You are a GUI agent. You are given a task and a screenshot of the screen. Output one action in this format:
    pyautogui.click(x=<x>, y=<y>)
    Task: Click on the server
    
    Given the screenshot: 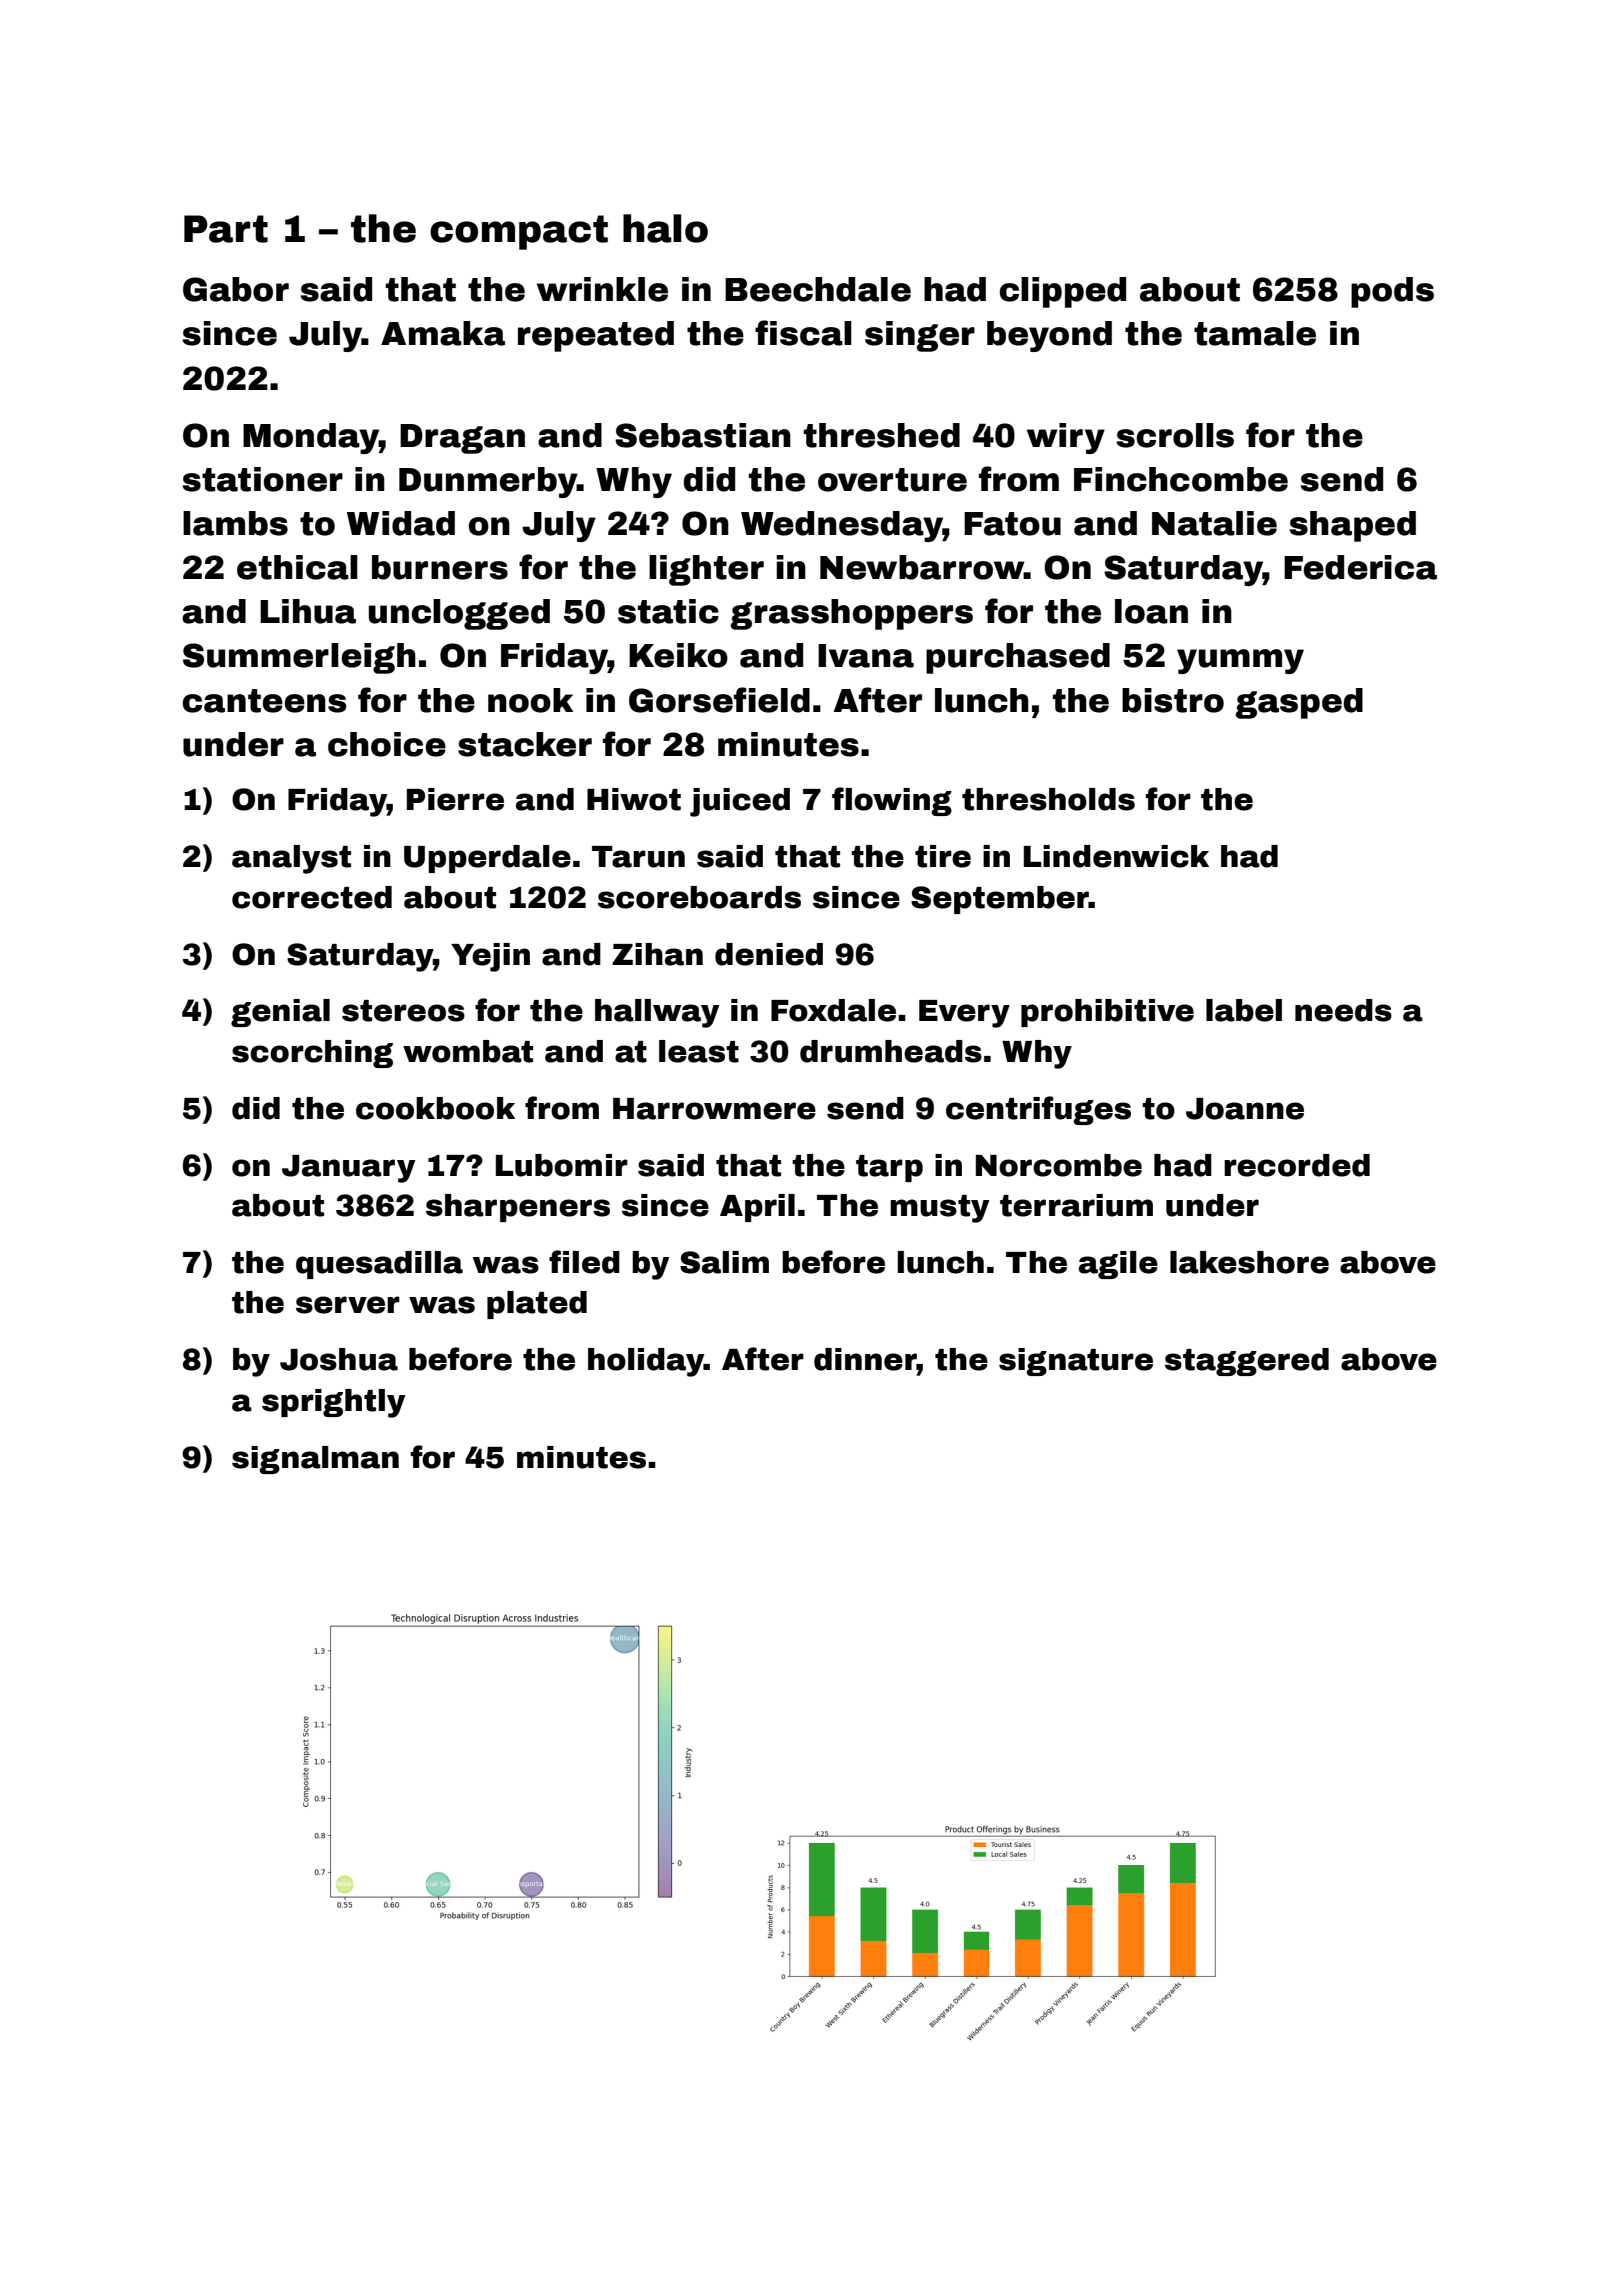 What is the action you would take?
    pyautogui.click(x=348, y=1305)
